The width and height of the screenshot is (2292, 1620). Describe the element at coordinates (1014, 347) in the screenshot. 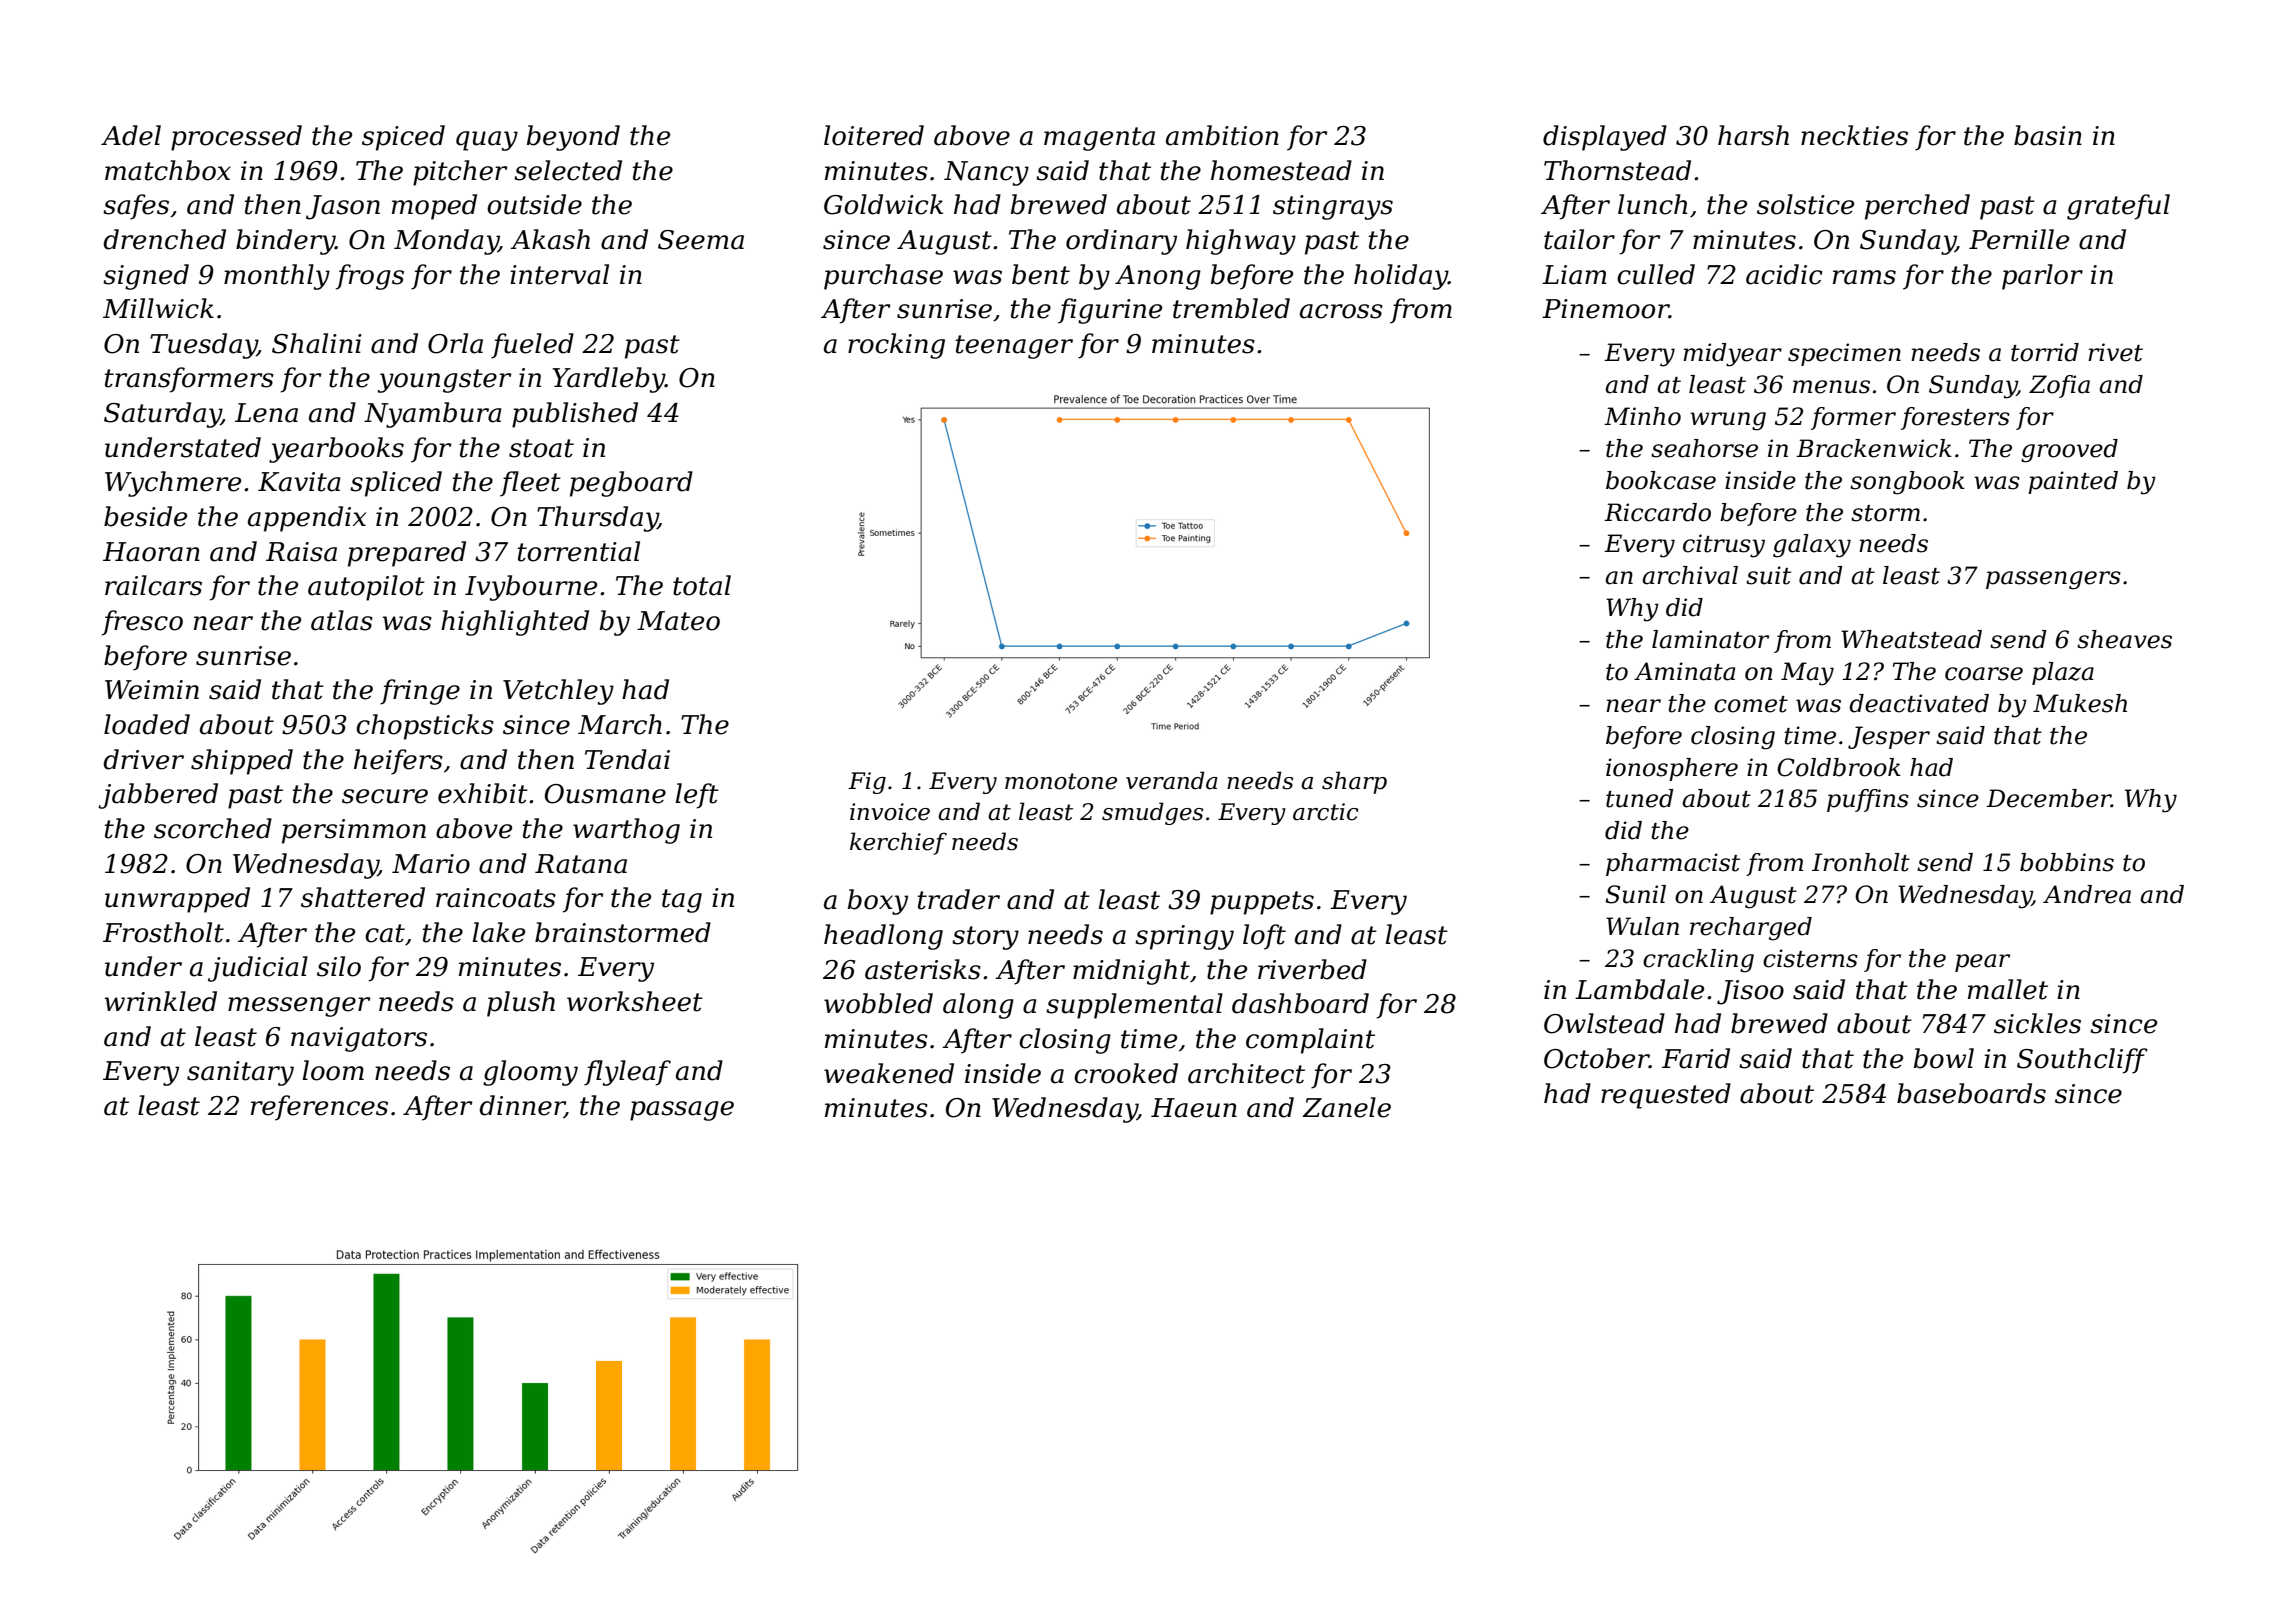

I see `teenager` at that location.
